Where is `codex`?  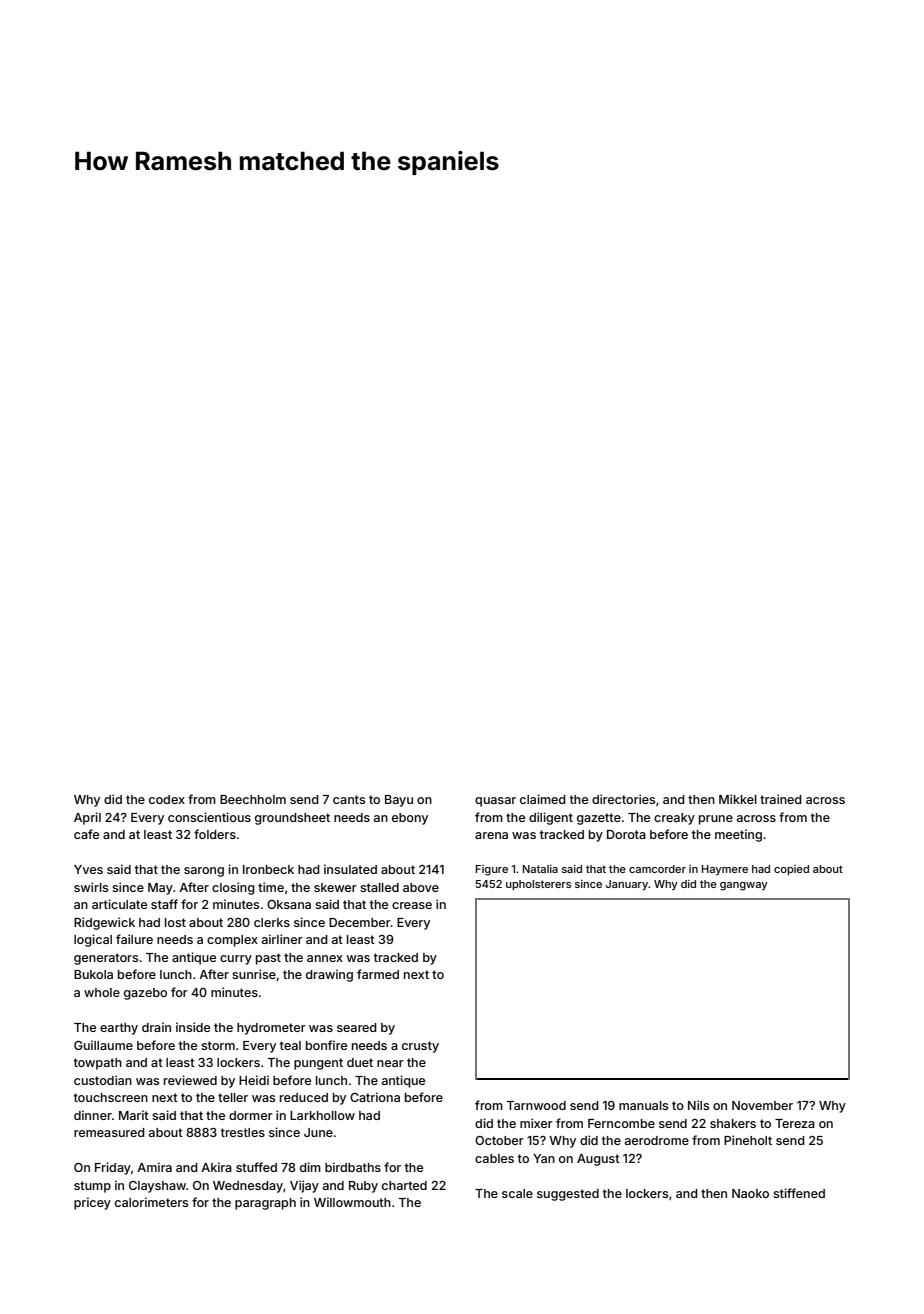 codex is located at coordinates (167, 799).
